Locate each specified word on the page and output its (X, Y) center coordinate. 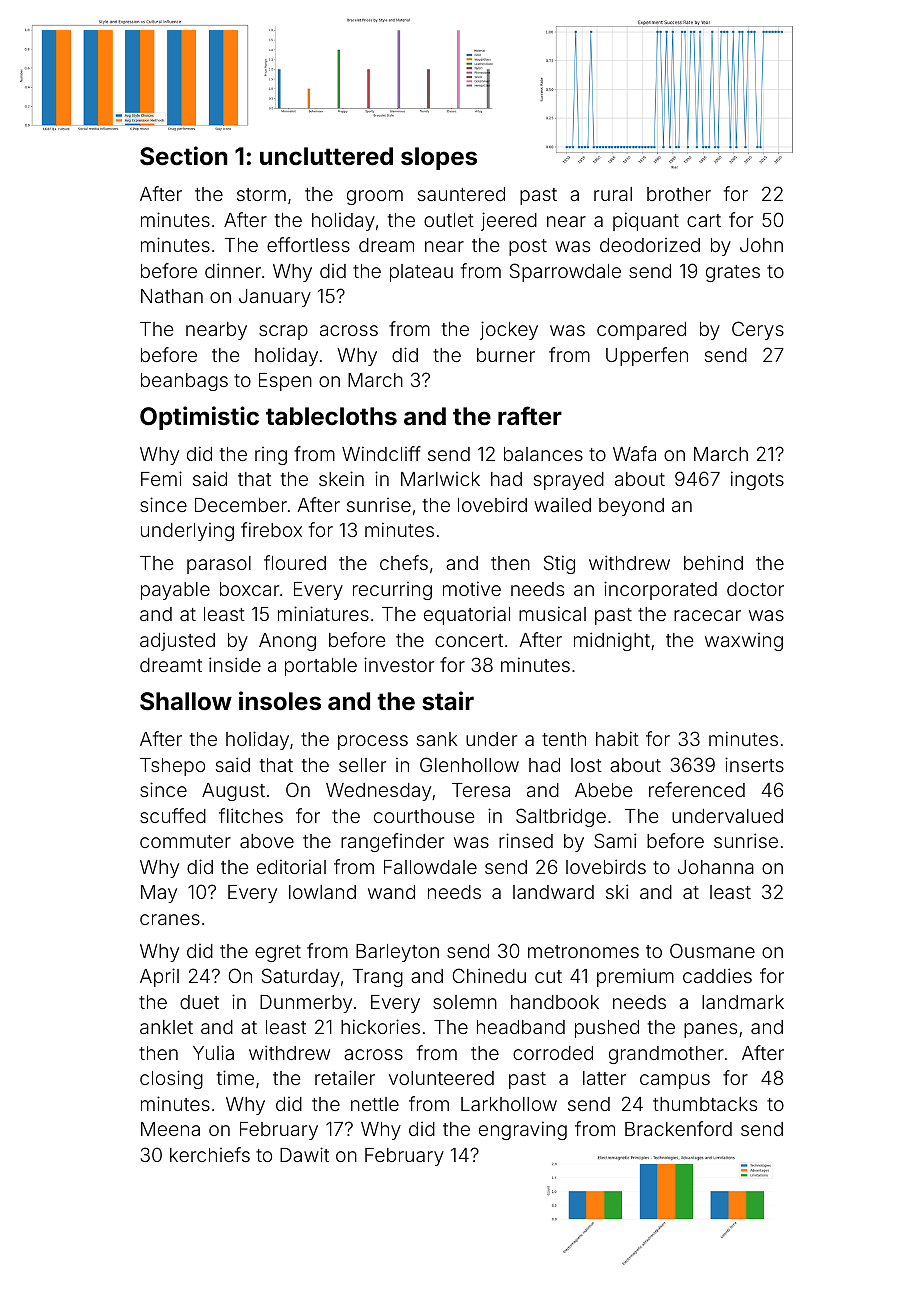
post (528, 247)
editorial (291, 866)
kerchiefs (210, 1154)
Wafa (634, 453)
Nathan (172, 296)
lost (586, 765)
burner (506, 355)
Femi (161, 478)
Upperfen (647, 356)
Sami (615, 840)
